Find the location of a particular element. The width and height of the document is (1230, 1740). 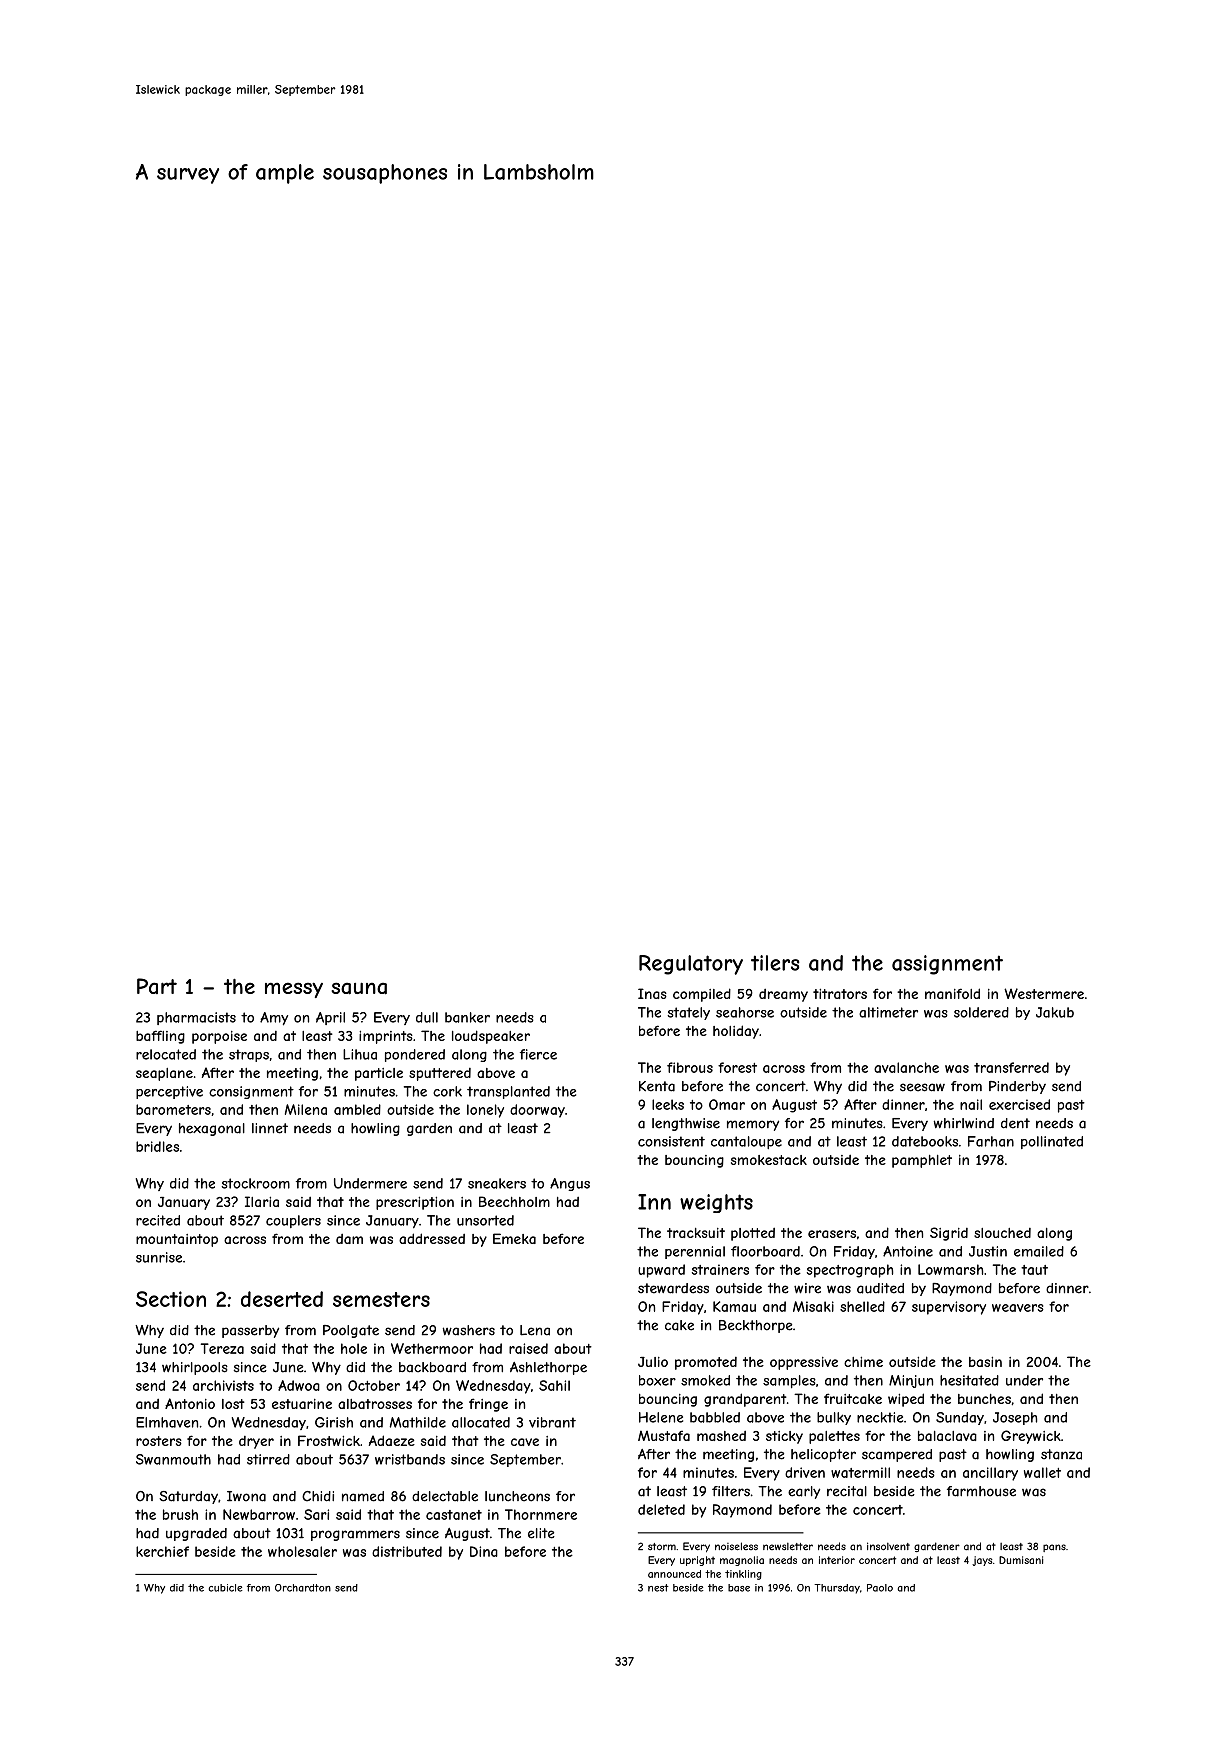

wallet is located at coordinates (1042, 1472).
